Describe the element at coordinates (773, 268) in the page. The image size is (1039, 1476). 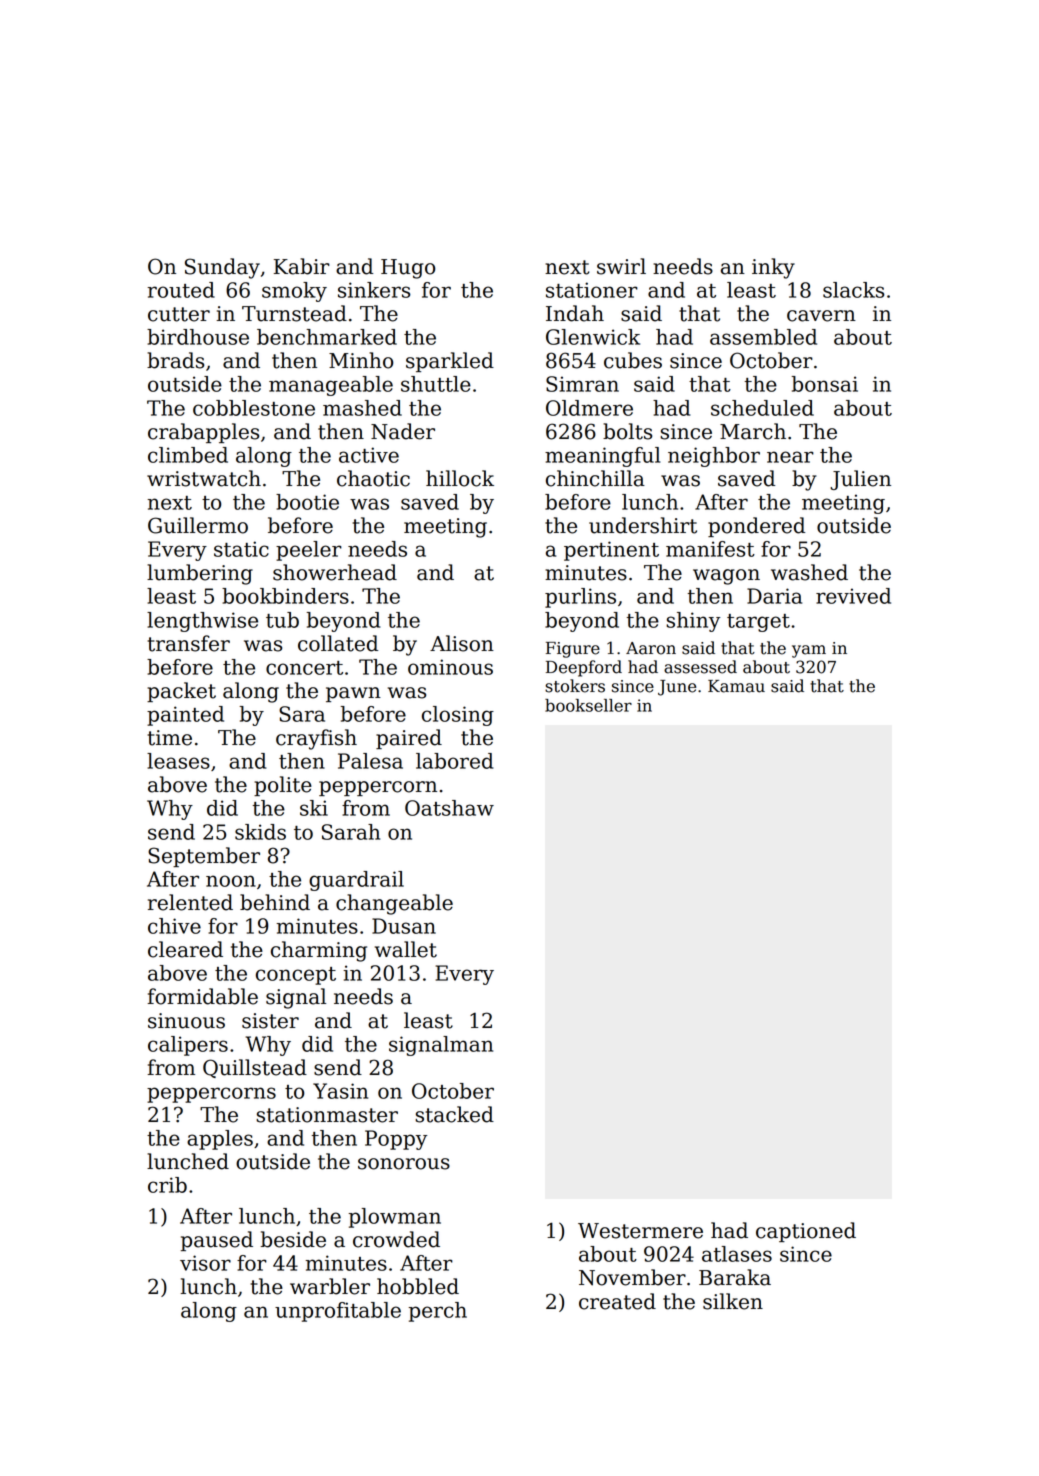
I see `inky` at that location.
